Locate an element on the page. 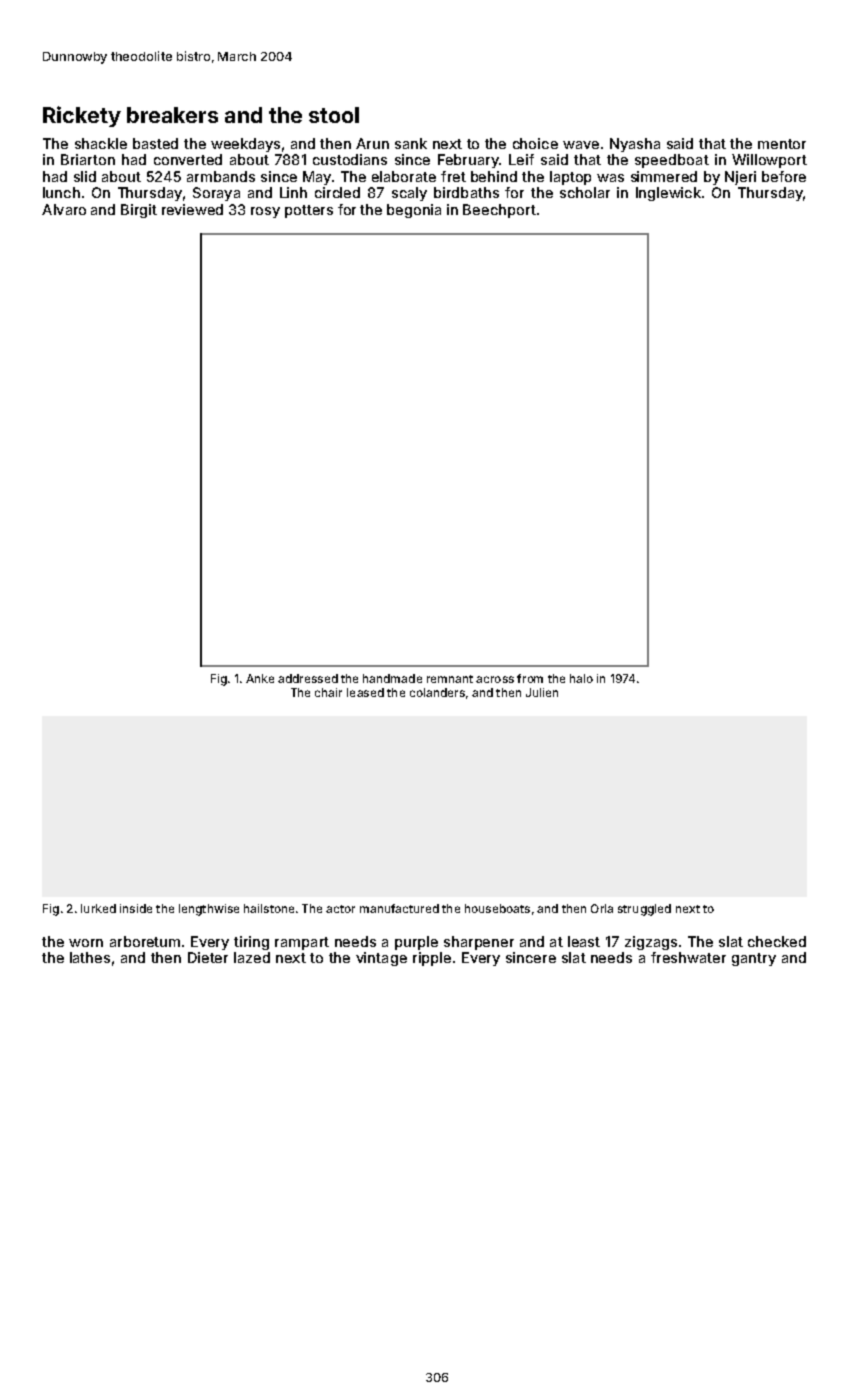 This document has height=1400, width=849. rosy is located at coordinates (265, 212).
